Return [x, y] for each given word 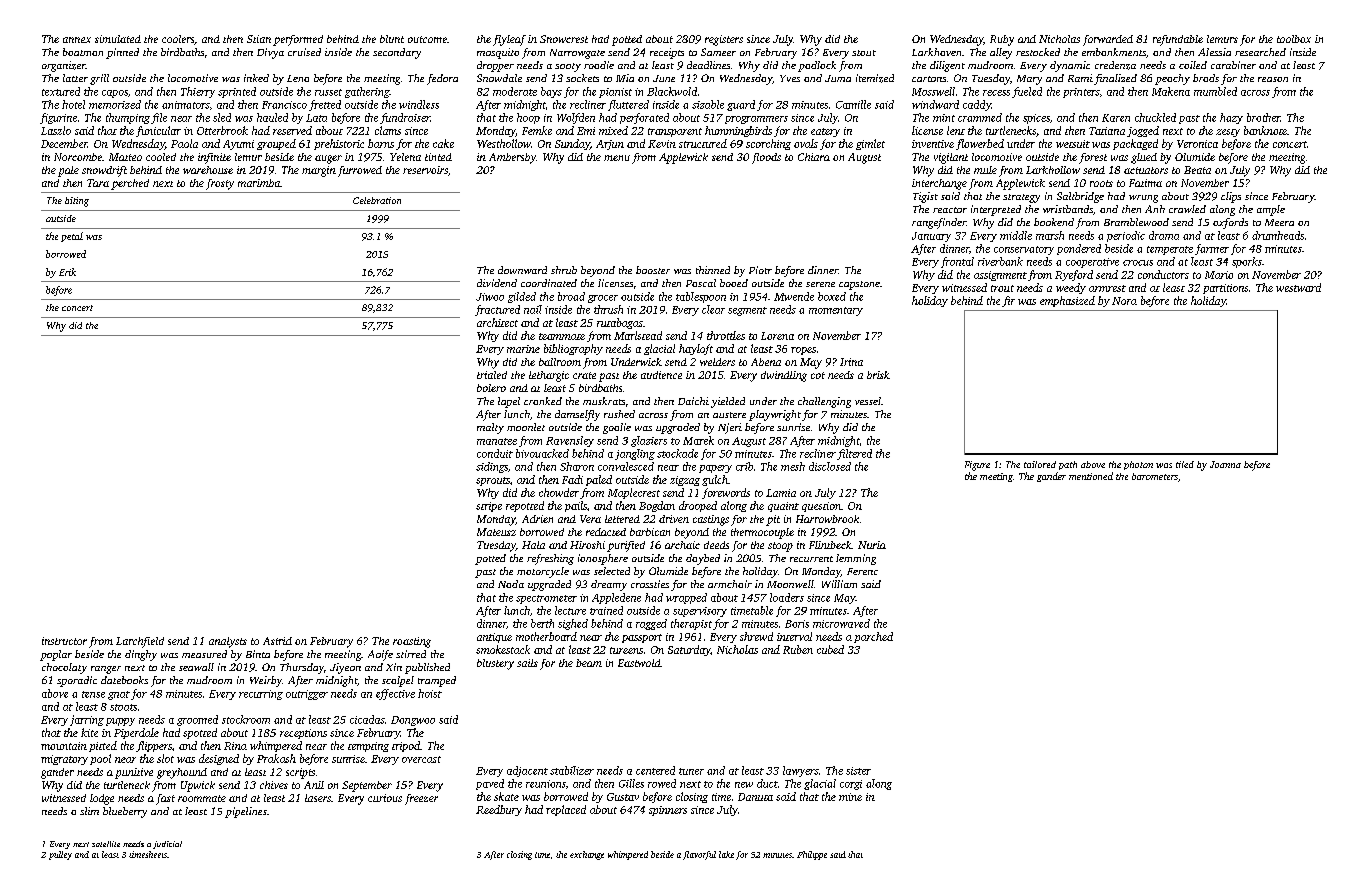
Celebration [377, 200]
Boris [797, 624]
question [821, 507]
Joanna [1225, 464]
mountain [64, 746]
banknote [1265, 130]
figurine [58, 118]
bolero [491, 388]
